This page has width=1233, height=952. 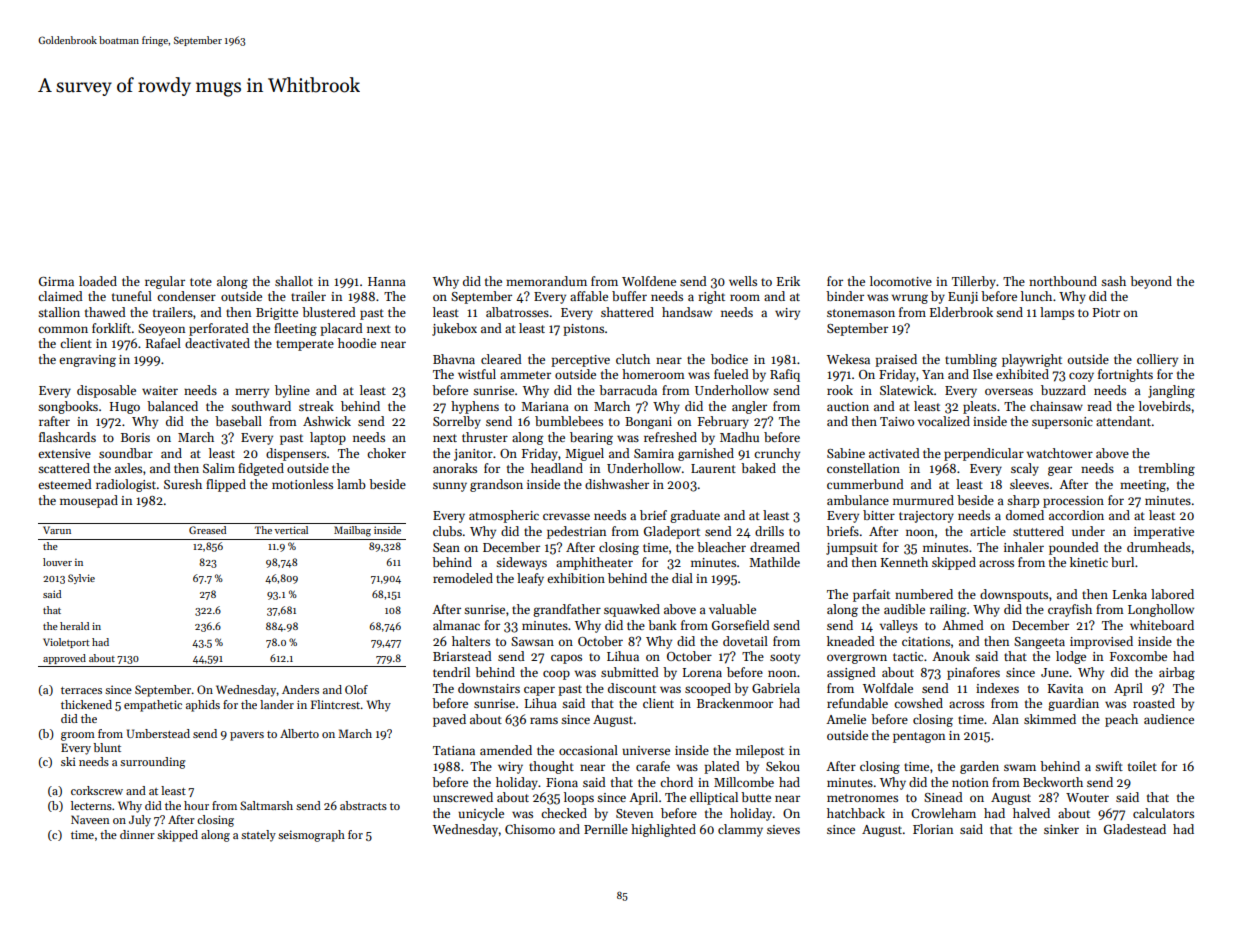 What do you see at coordinates (1164, 533) in the page?
I see `imperative` at bounding box center [1164, 533].
